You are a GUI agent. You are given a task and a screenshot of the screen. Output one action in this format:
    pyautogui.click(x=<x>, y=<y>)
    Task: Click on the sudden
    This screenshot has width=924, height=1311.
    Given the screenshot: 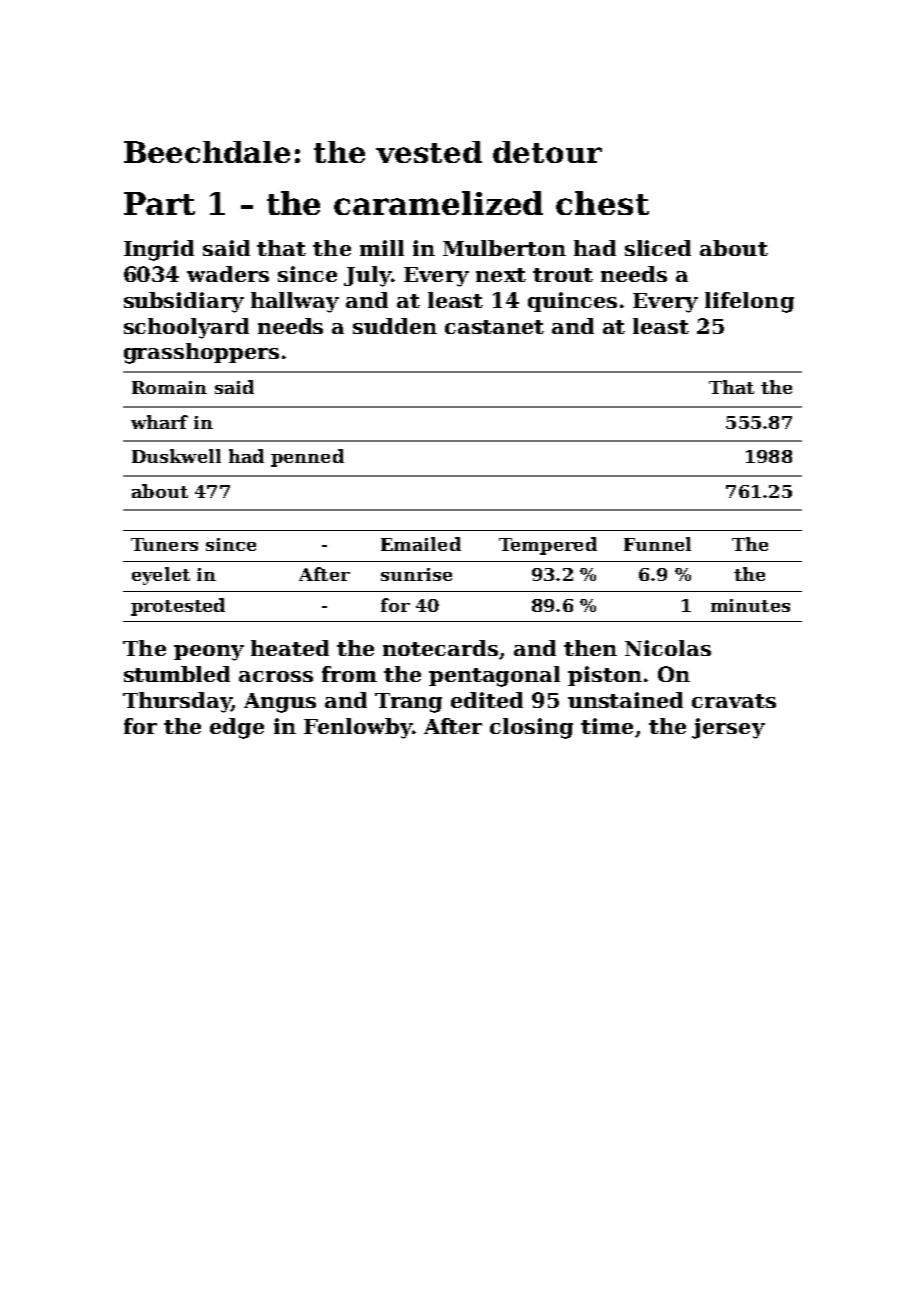 What is the action you would take?
    pyautogui.click(x=395, y=326)
